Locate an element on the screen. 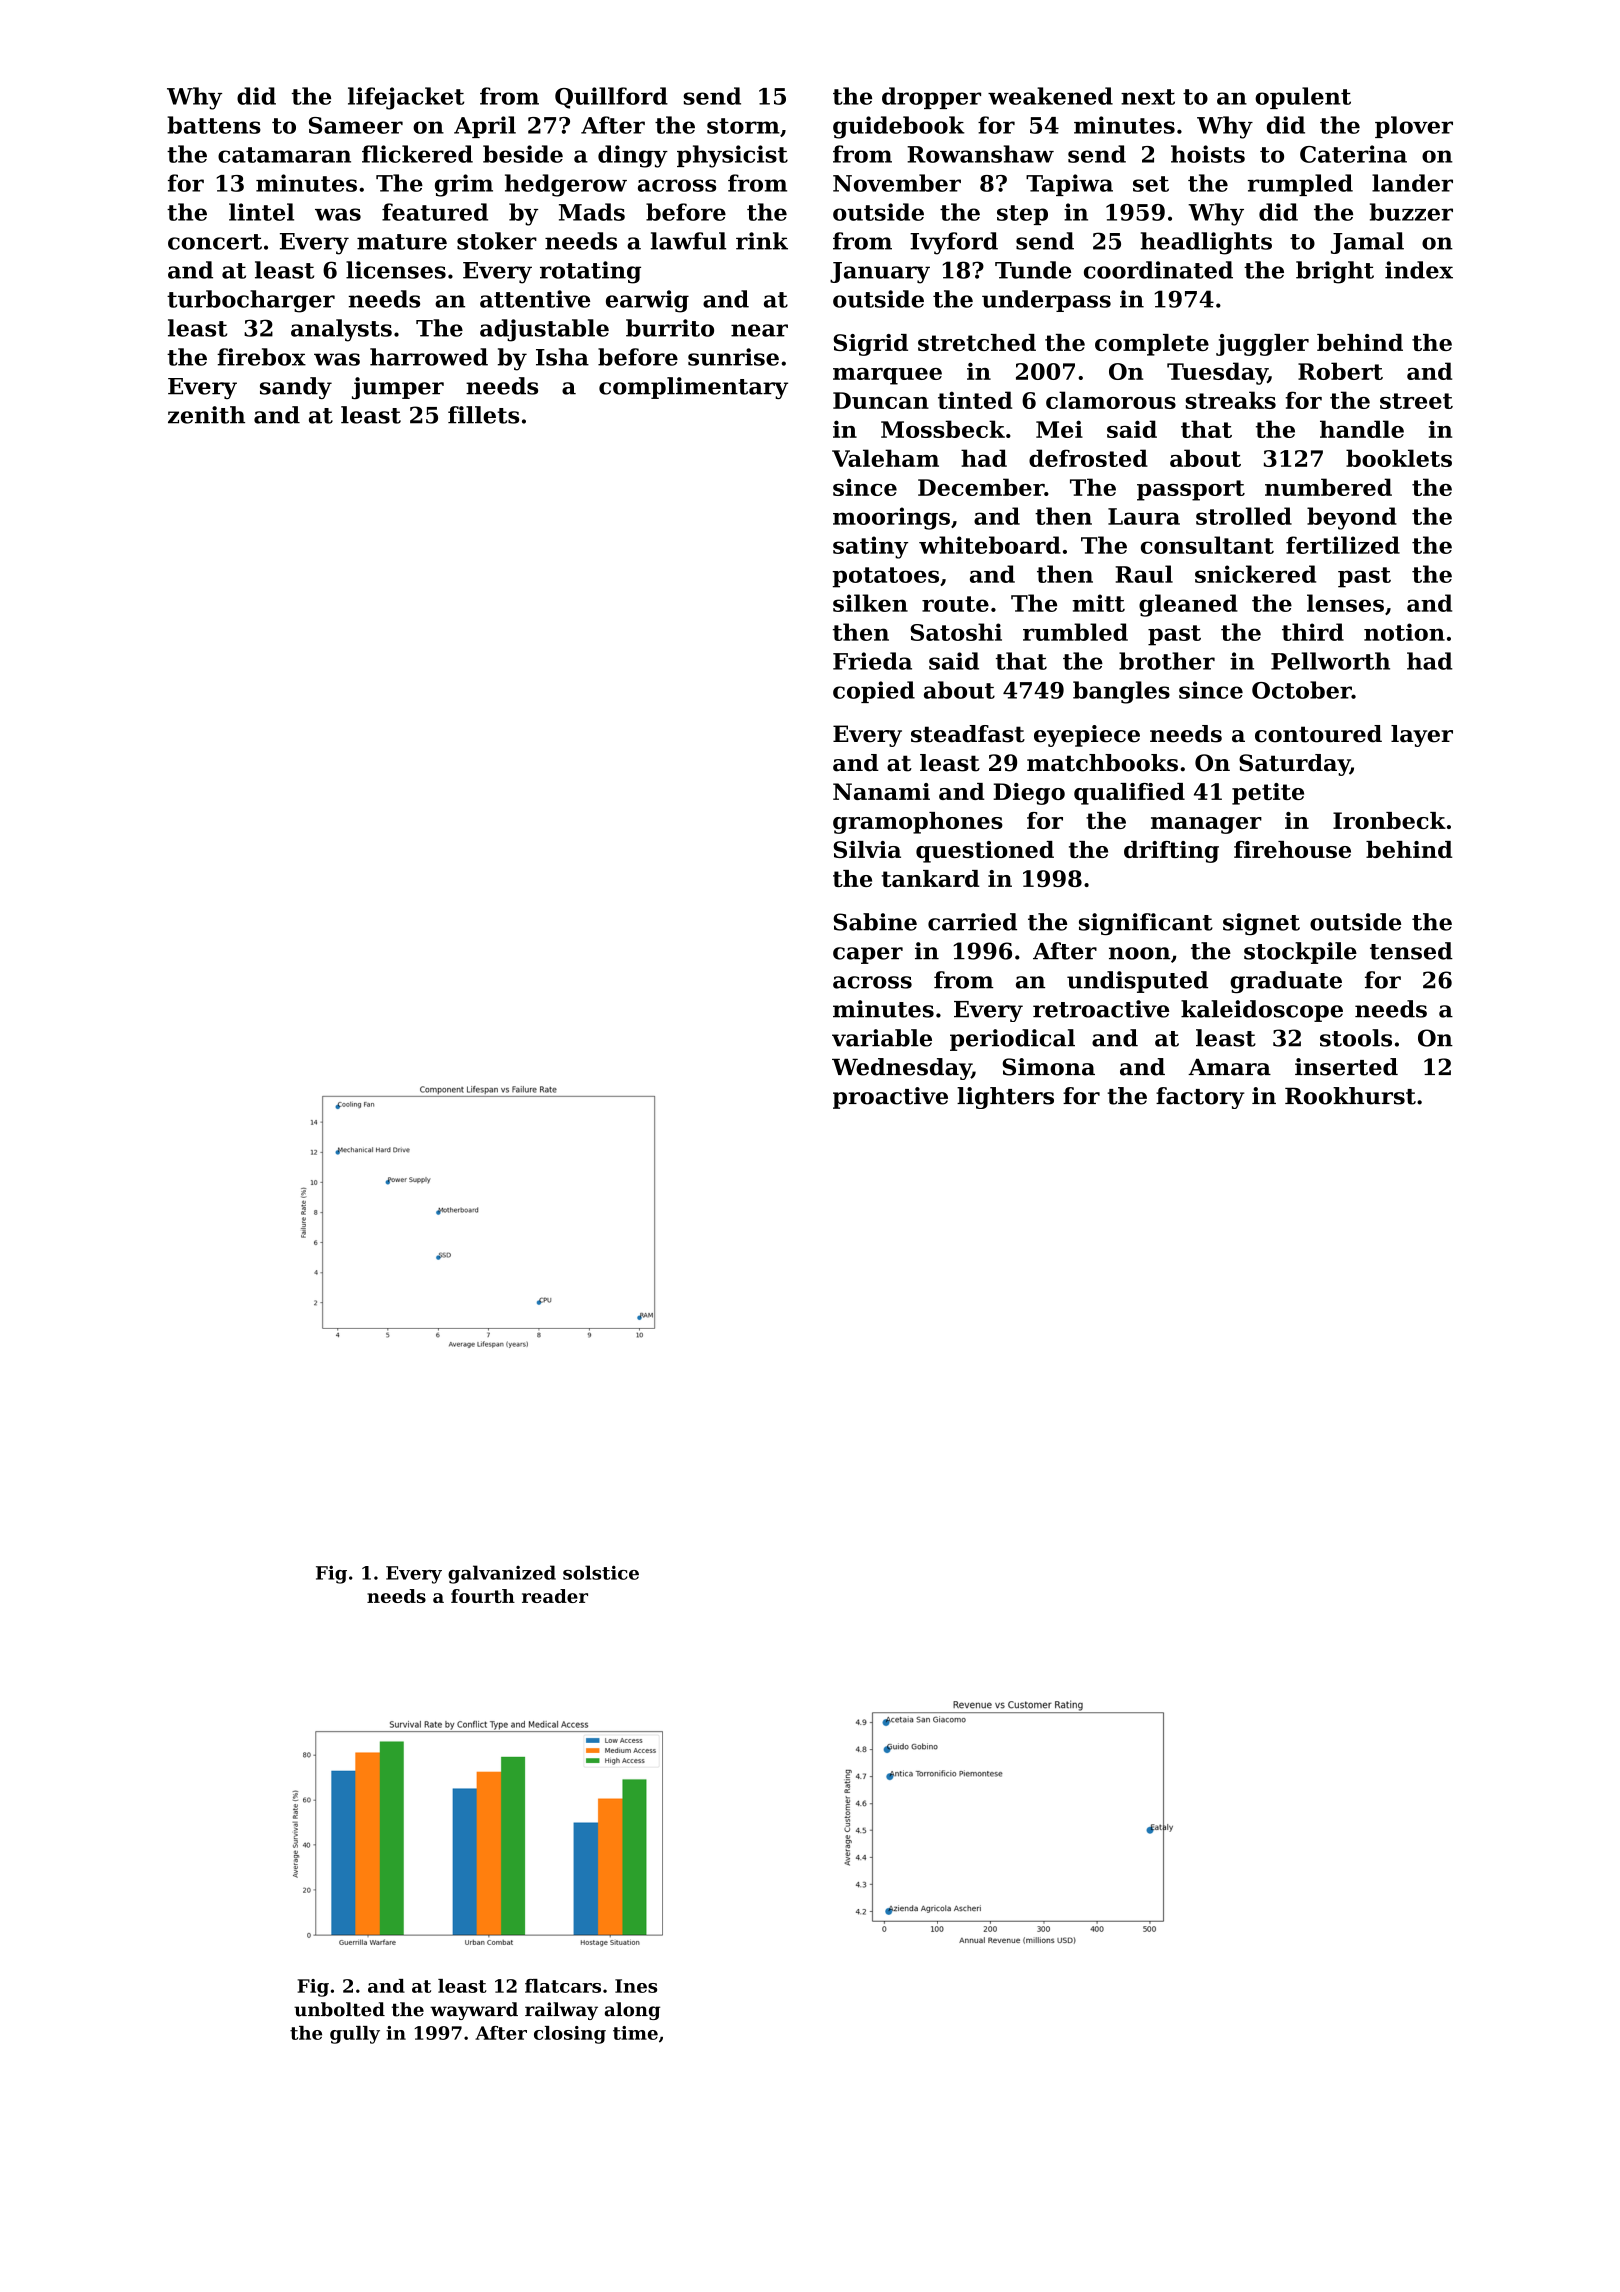 This screenshot has width=1620, height=2292. Ines is located at coordinates (636, 1986).
